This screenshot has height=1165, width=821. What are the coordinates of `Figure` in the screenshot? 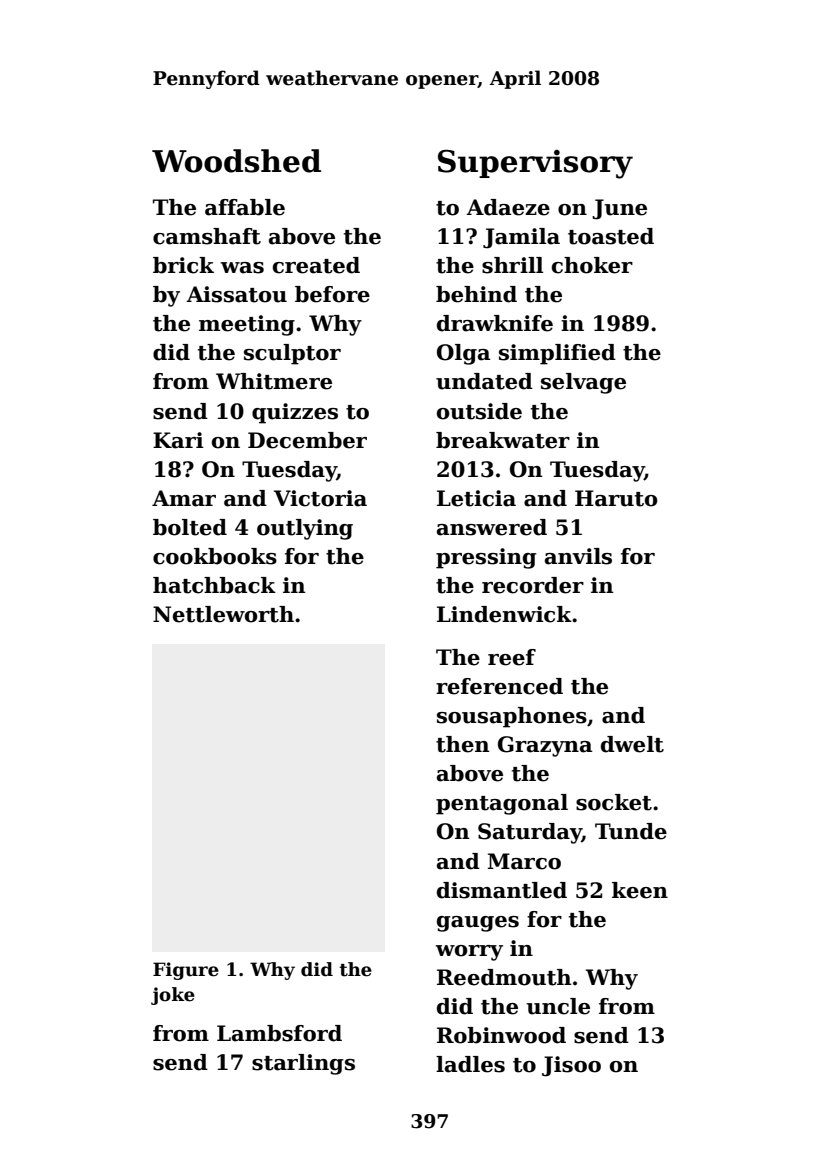 It's located at (186, 971).
